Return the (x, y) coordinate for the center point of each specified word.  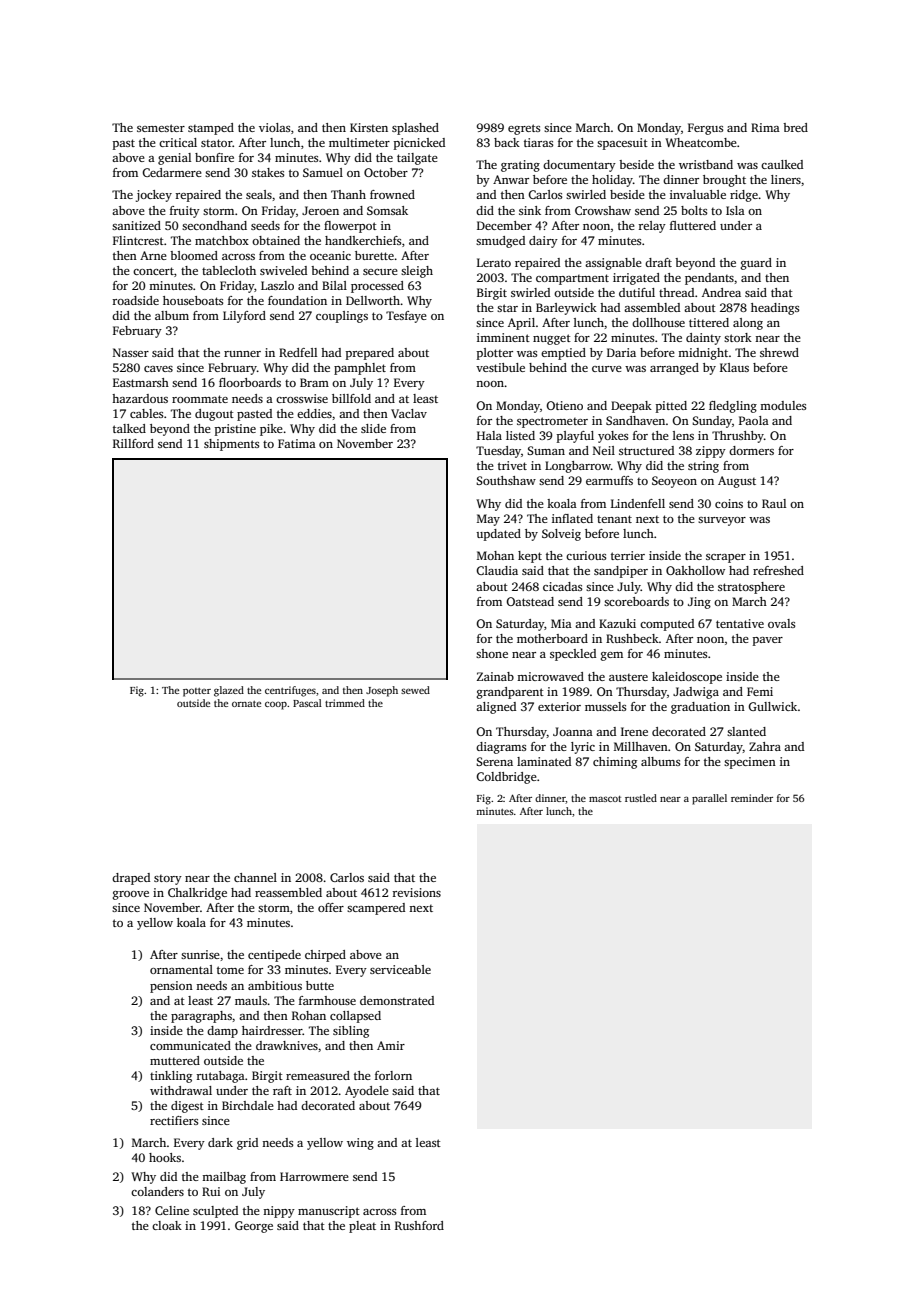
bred (795, 127)
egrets (524, 129)
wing (360, 1144)
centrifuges (290, 691)
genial (174, 159)
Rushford (419, 1225)
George (254, 1227)
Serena (494, 761)
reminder (752, 798)
